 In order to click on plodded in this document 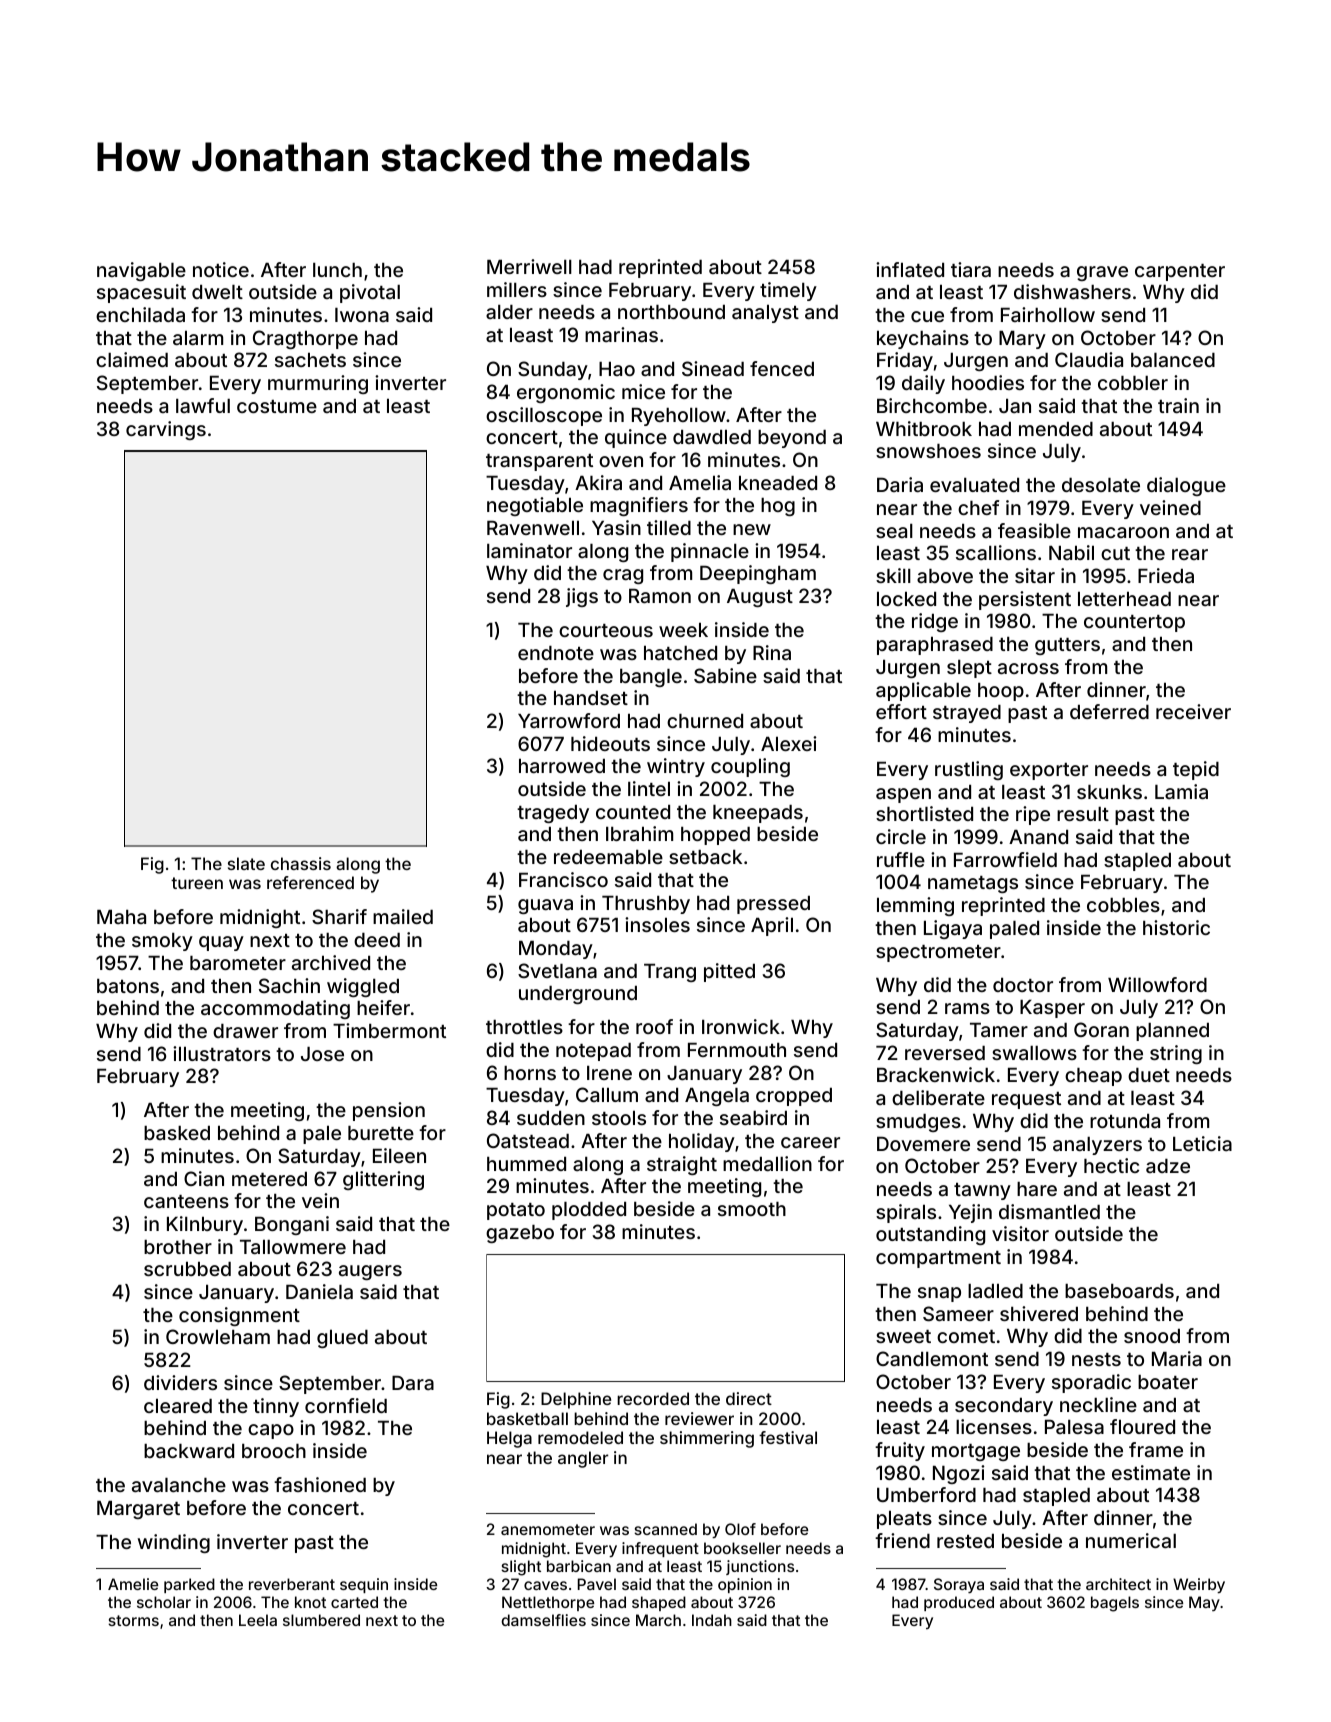, I will do `click(589, 1211)`.
